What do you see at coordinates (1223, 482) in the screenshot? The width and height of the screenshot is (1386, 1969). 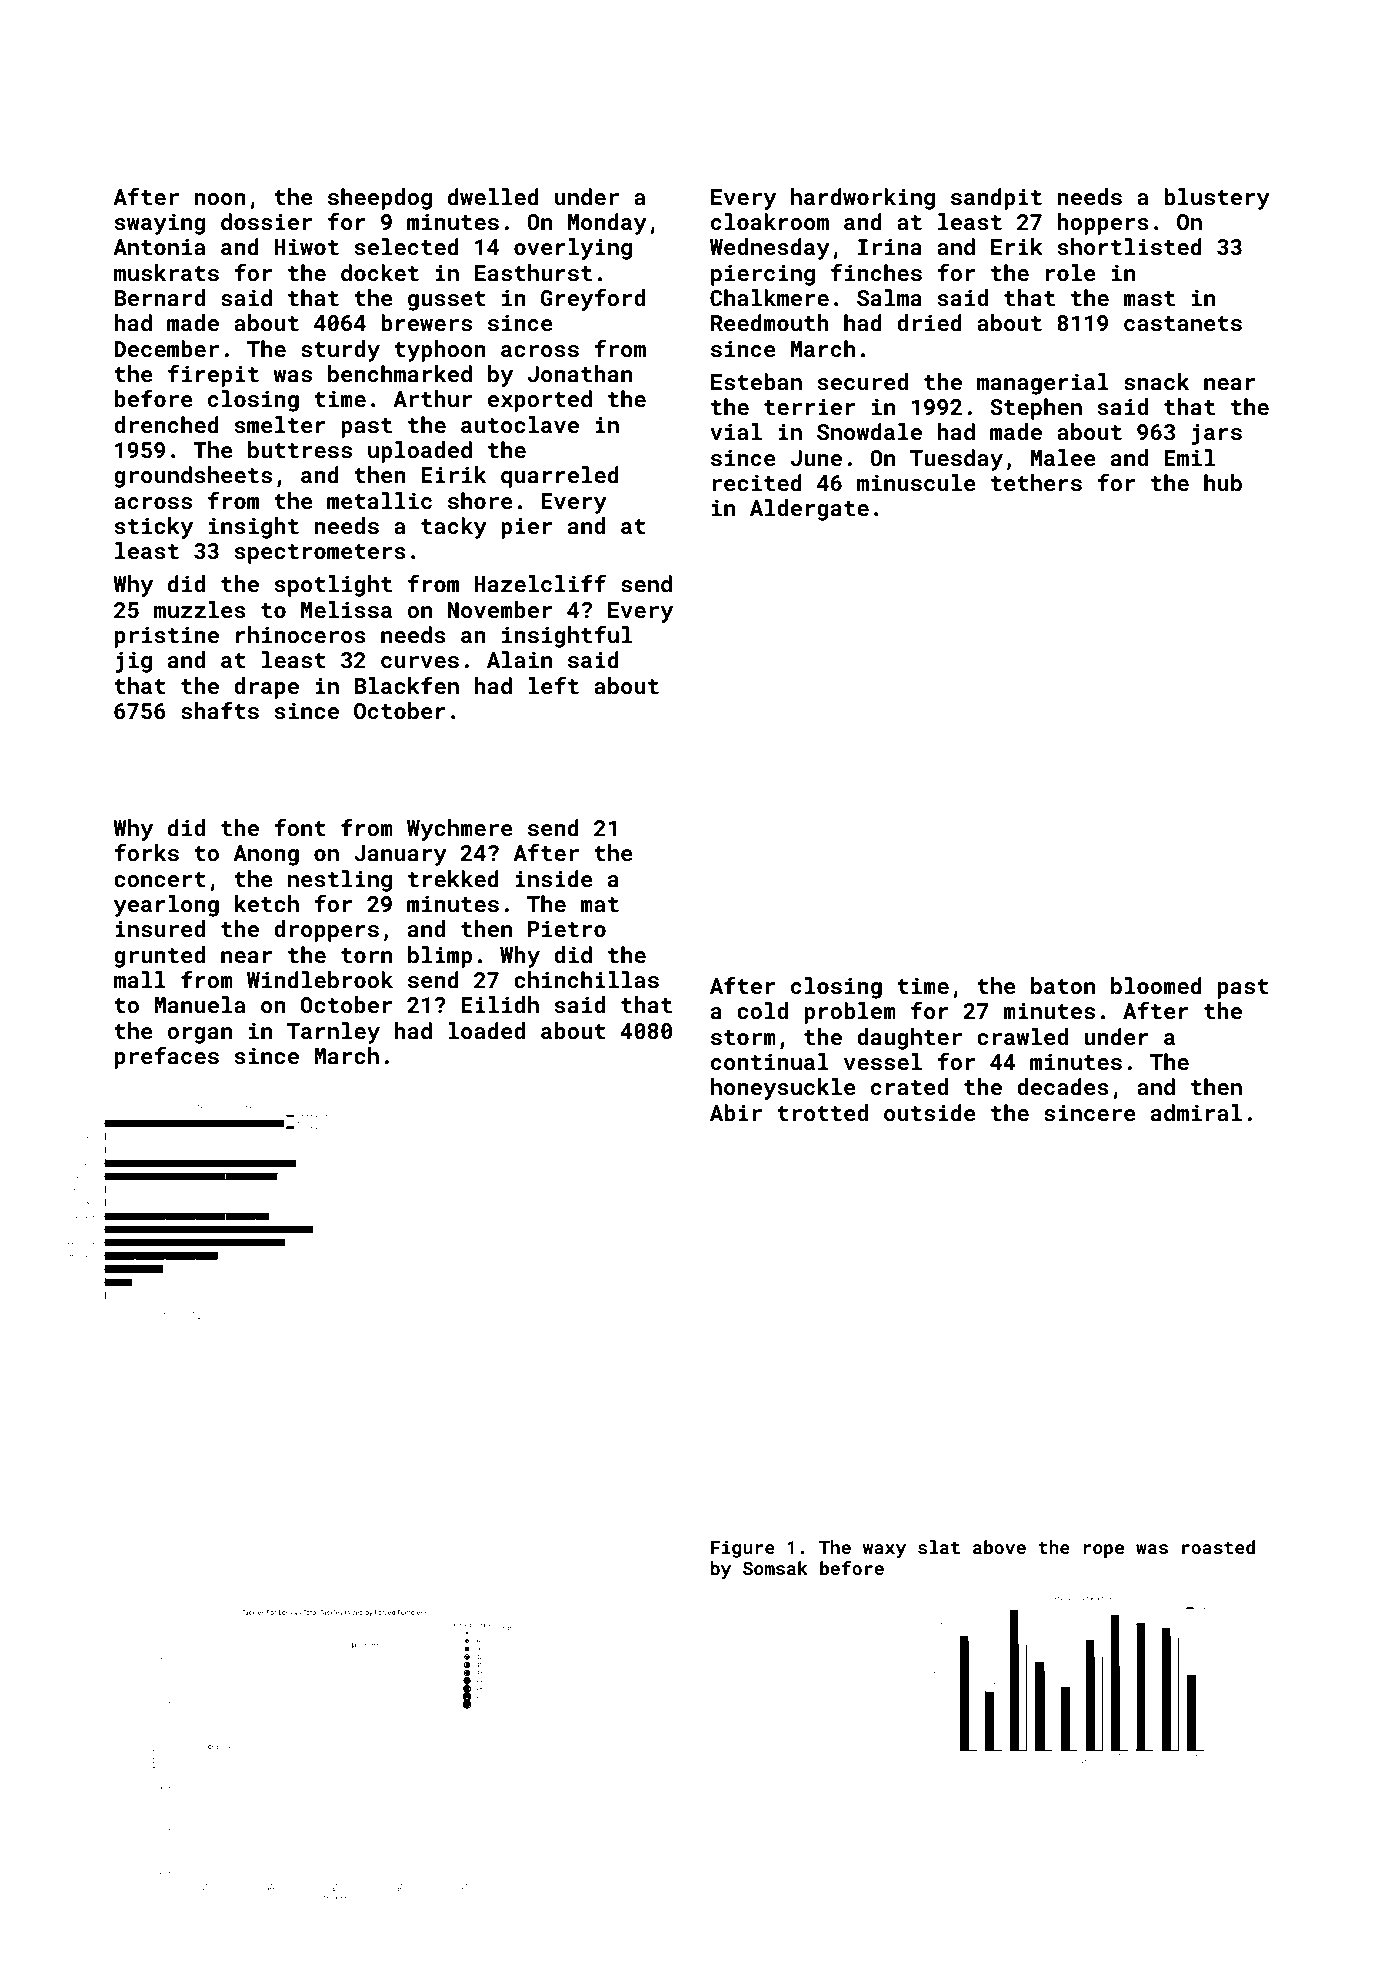 I see `hub` at bounding box center [1223, 482].
